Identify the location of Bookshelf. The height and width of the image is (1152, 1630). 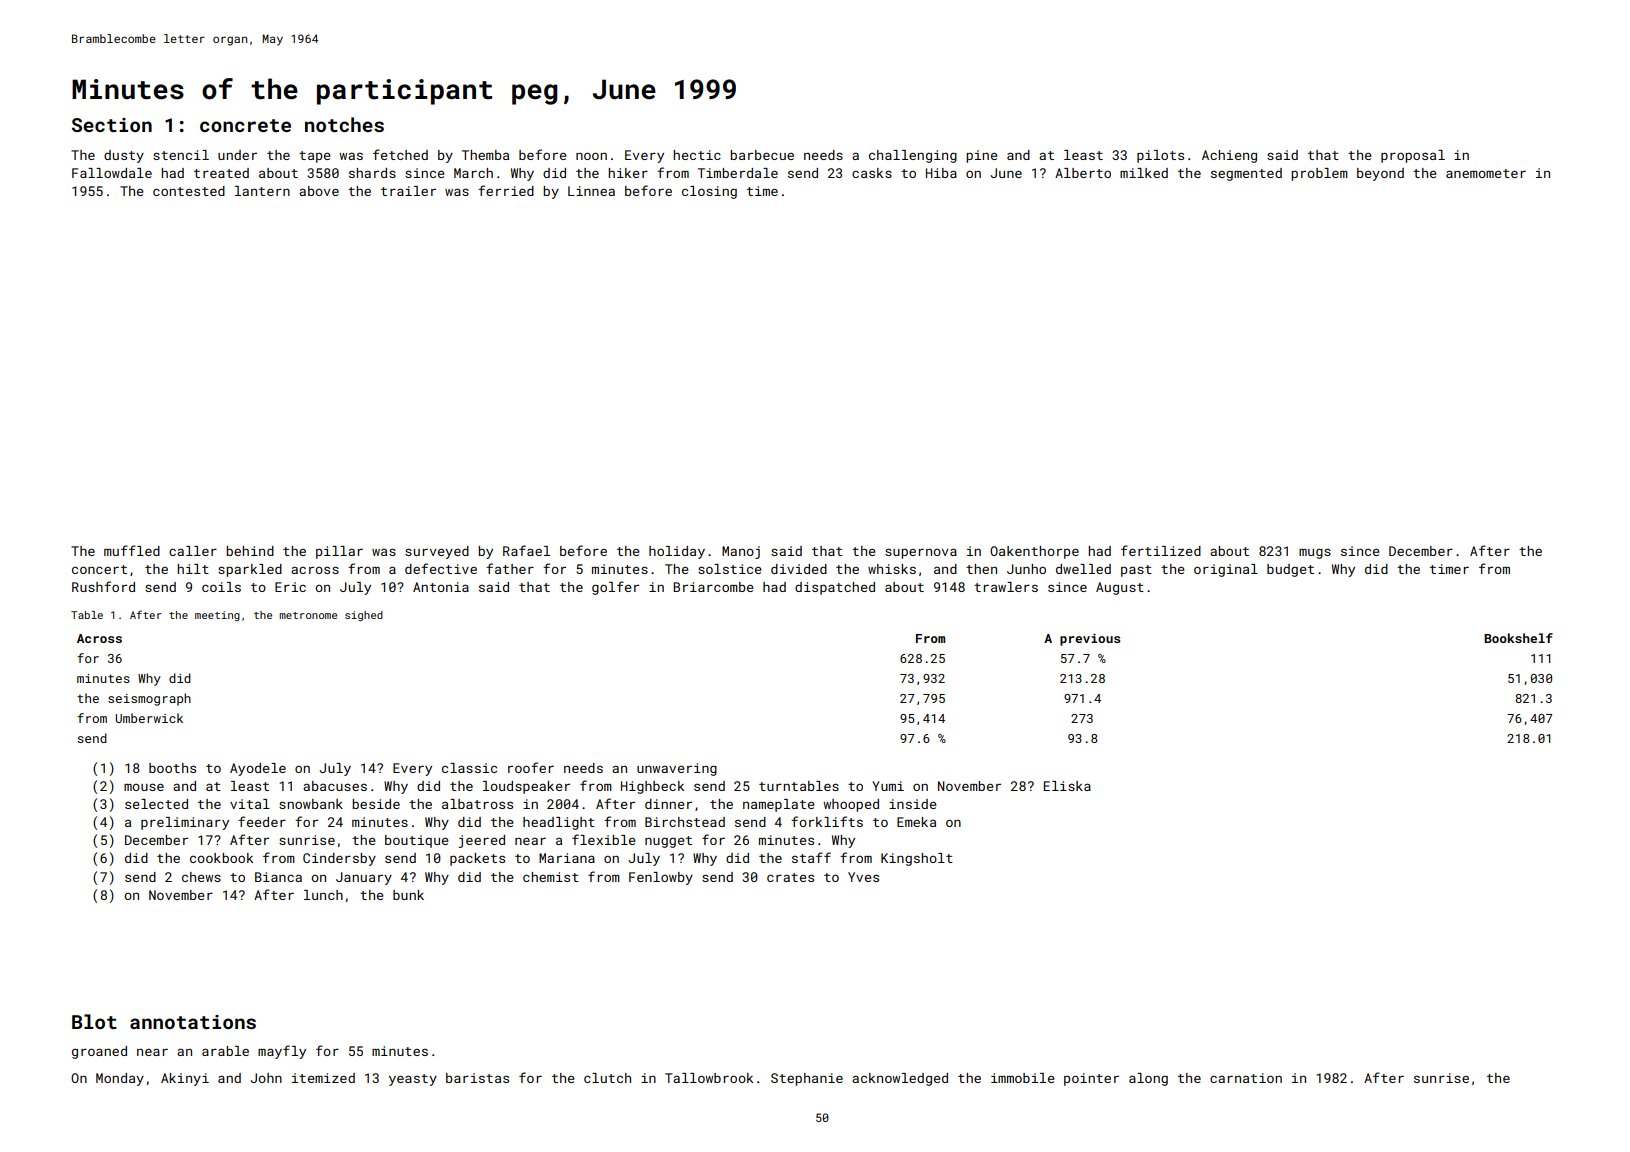
(1518, 638).
